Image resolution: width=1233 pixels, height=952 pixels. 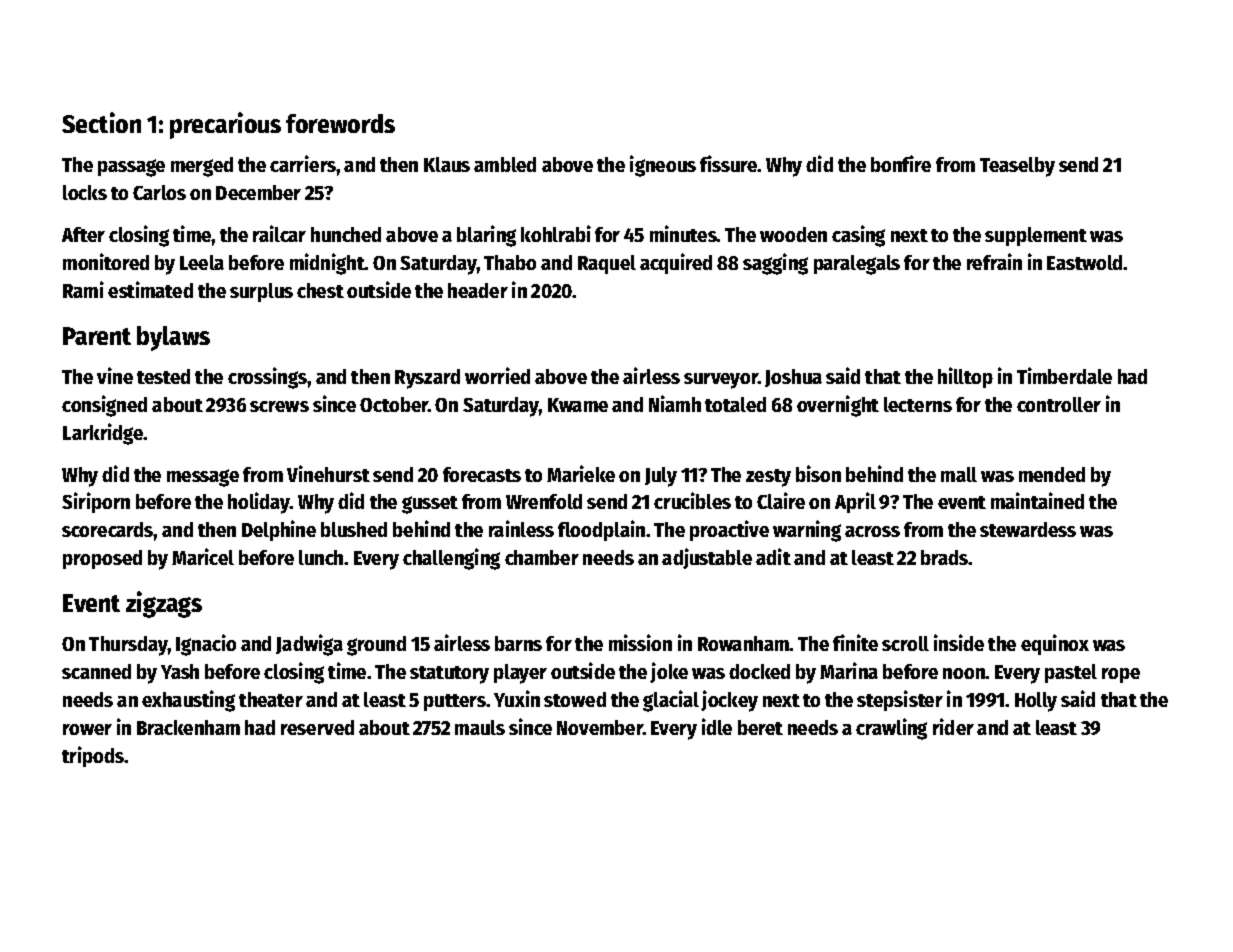 I want to click on Delphine, so click(x=279, y=530).
